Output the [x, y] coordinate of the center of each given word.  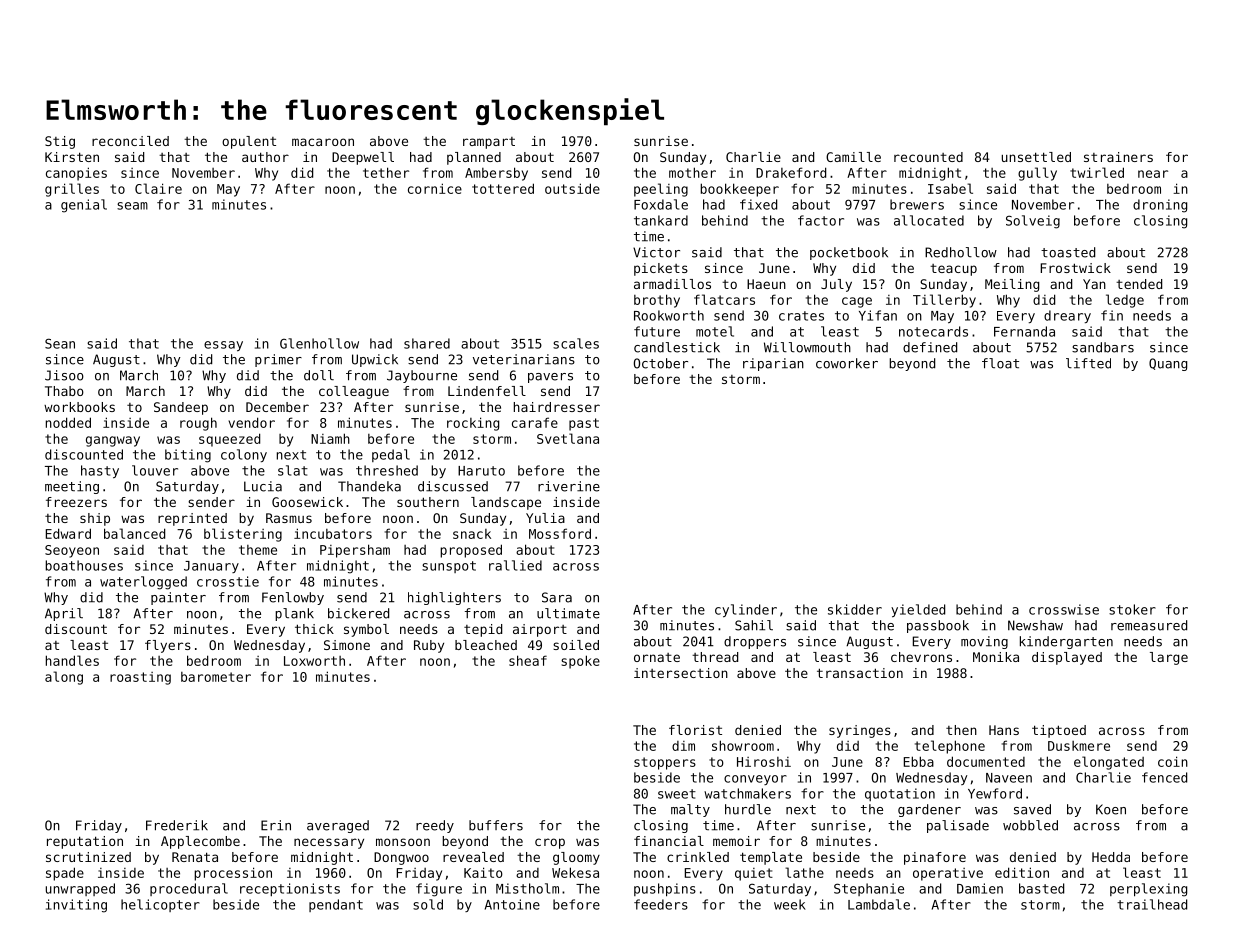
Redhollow [961, 252]
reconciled [130, 141]
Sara [557, 597]
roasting [140, 678]
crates [801, 316]
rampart [489, 143]
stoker [1132, 609]
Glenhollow [319, 343]
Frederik [177, 825]
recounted [928, 157]
